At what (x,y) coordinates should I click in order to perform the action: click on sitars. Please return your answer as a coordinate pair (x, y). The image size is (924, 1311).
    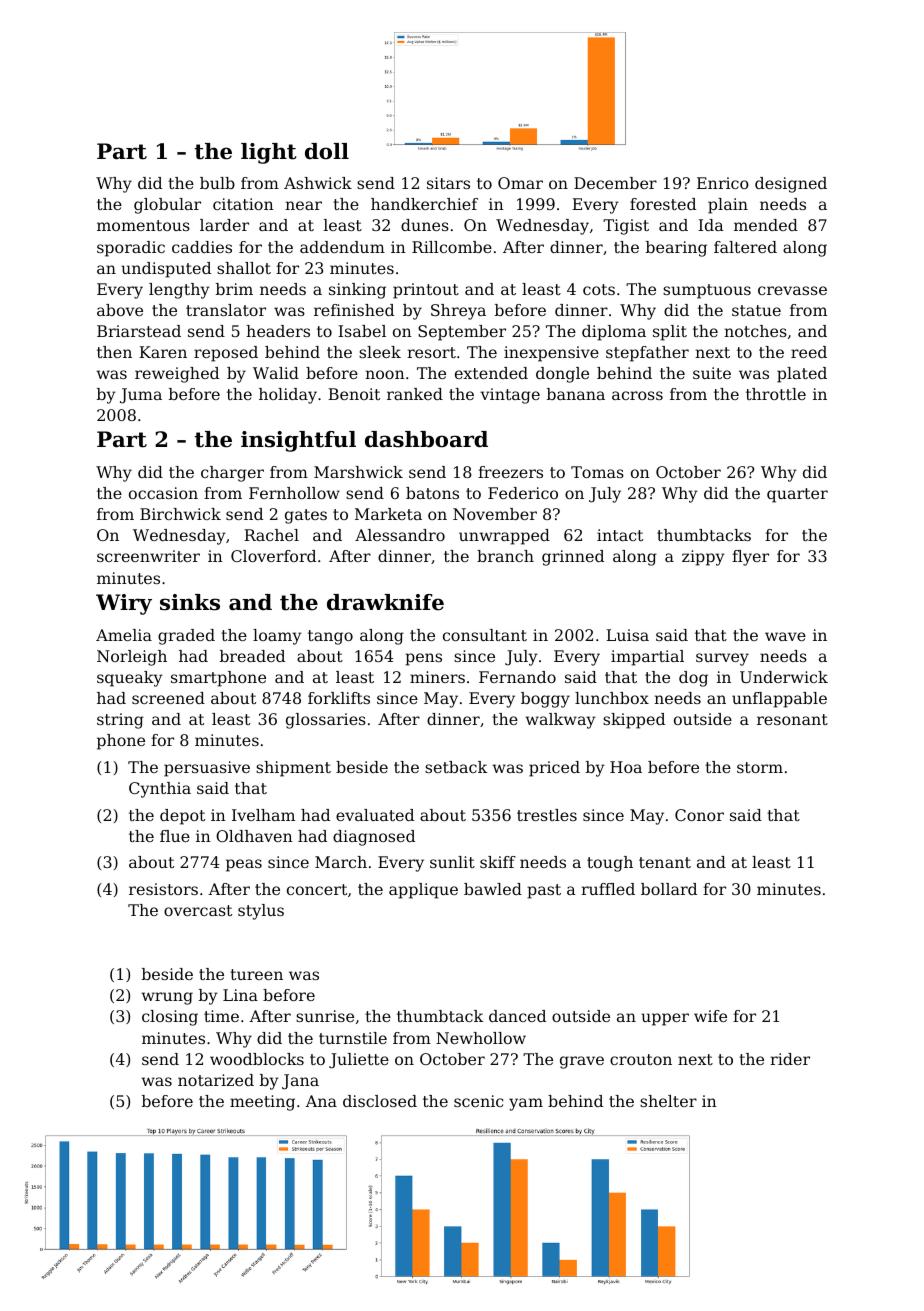
    Looking at the image, I should click on (448, 183).
